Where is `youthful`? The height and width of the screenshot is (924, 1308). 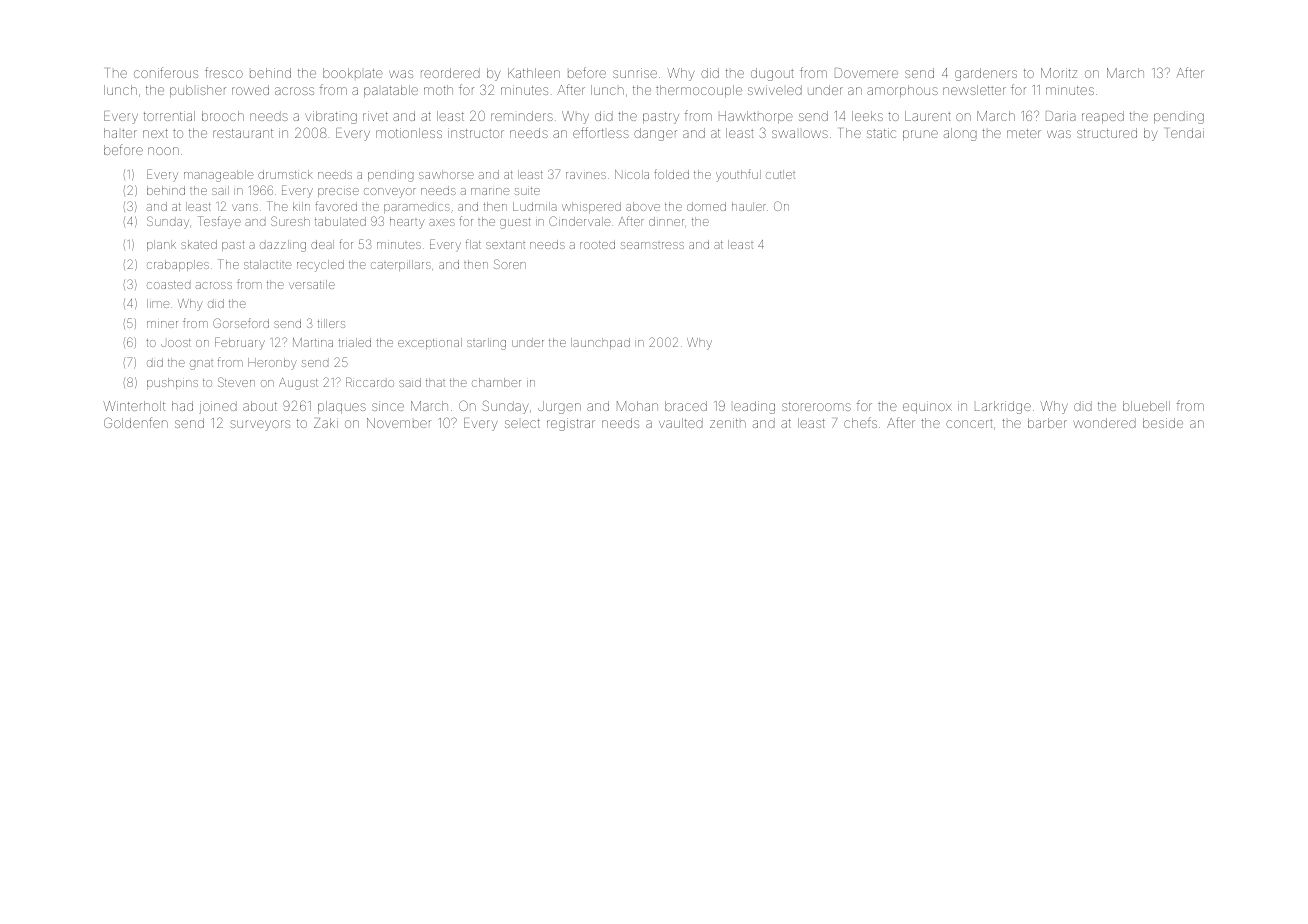
youthful is located at coordinates (738, 175).
